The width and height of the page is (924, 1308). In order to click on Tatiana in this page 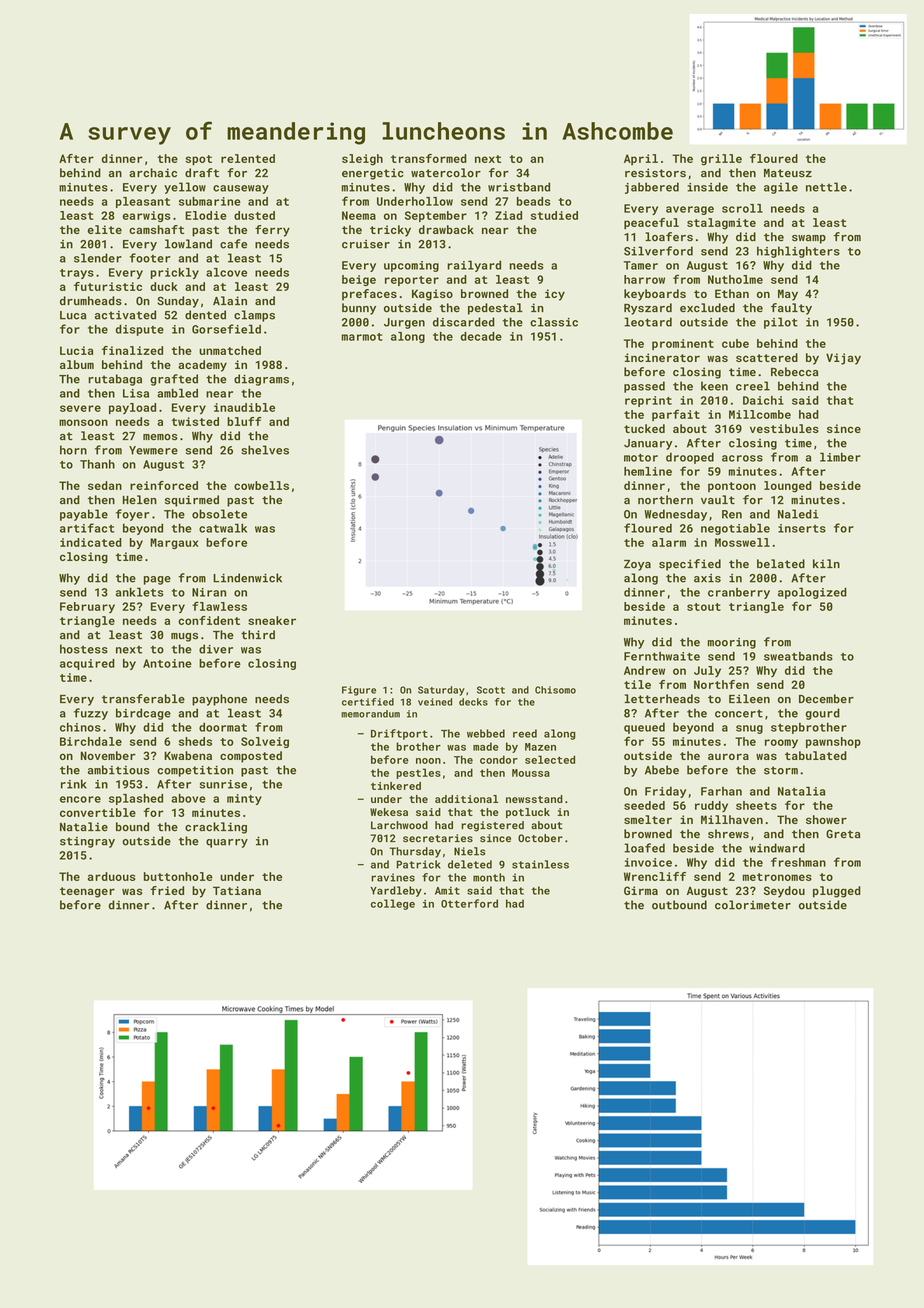, I will do `click(237, 890)`.
